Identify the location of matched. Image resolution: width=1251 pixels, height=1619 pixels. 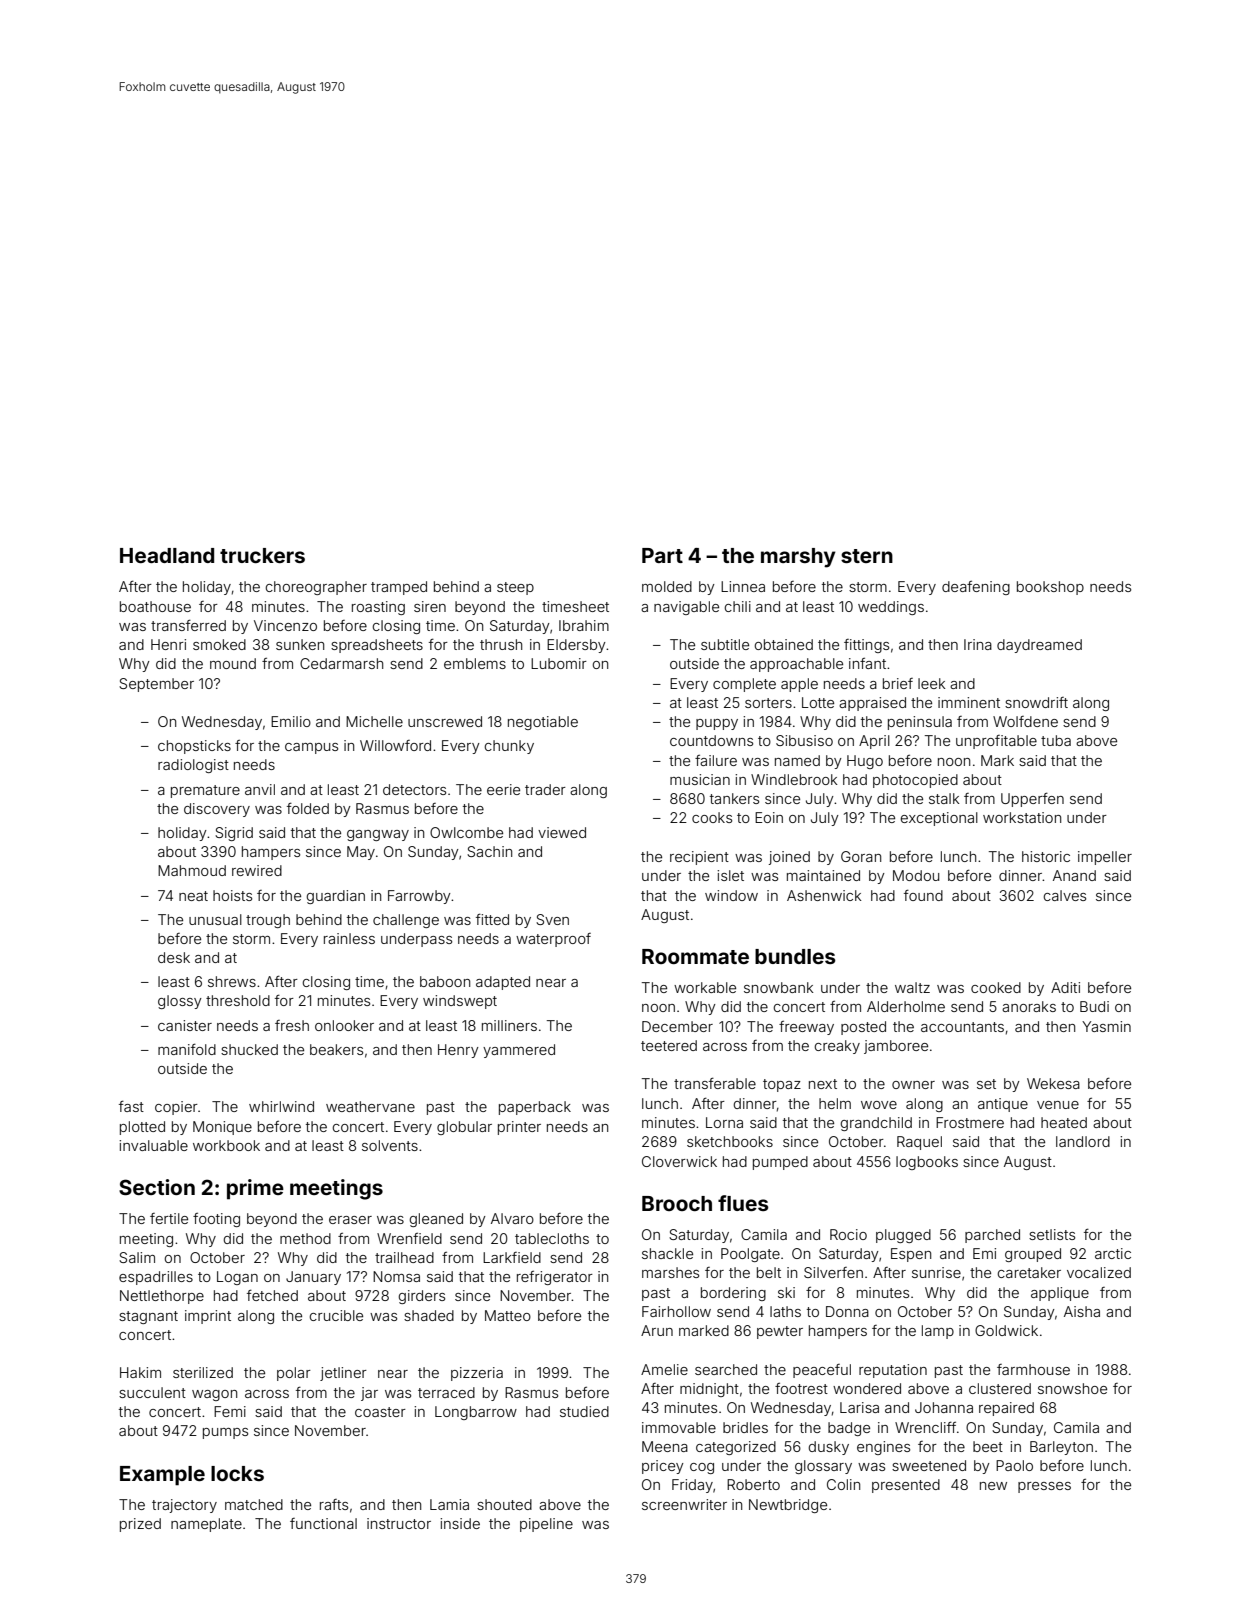
(254, 1504).
